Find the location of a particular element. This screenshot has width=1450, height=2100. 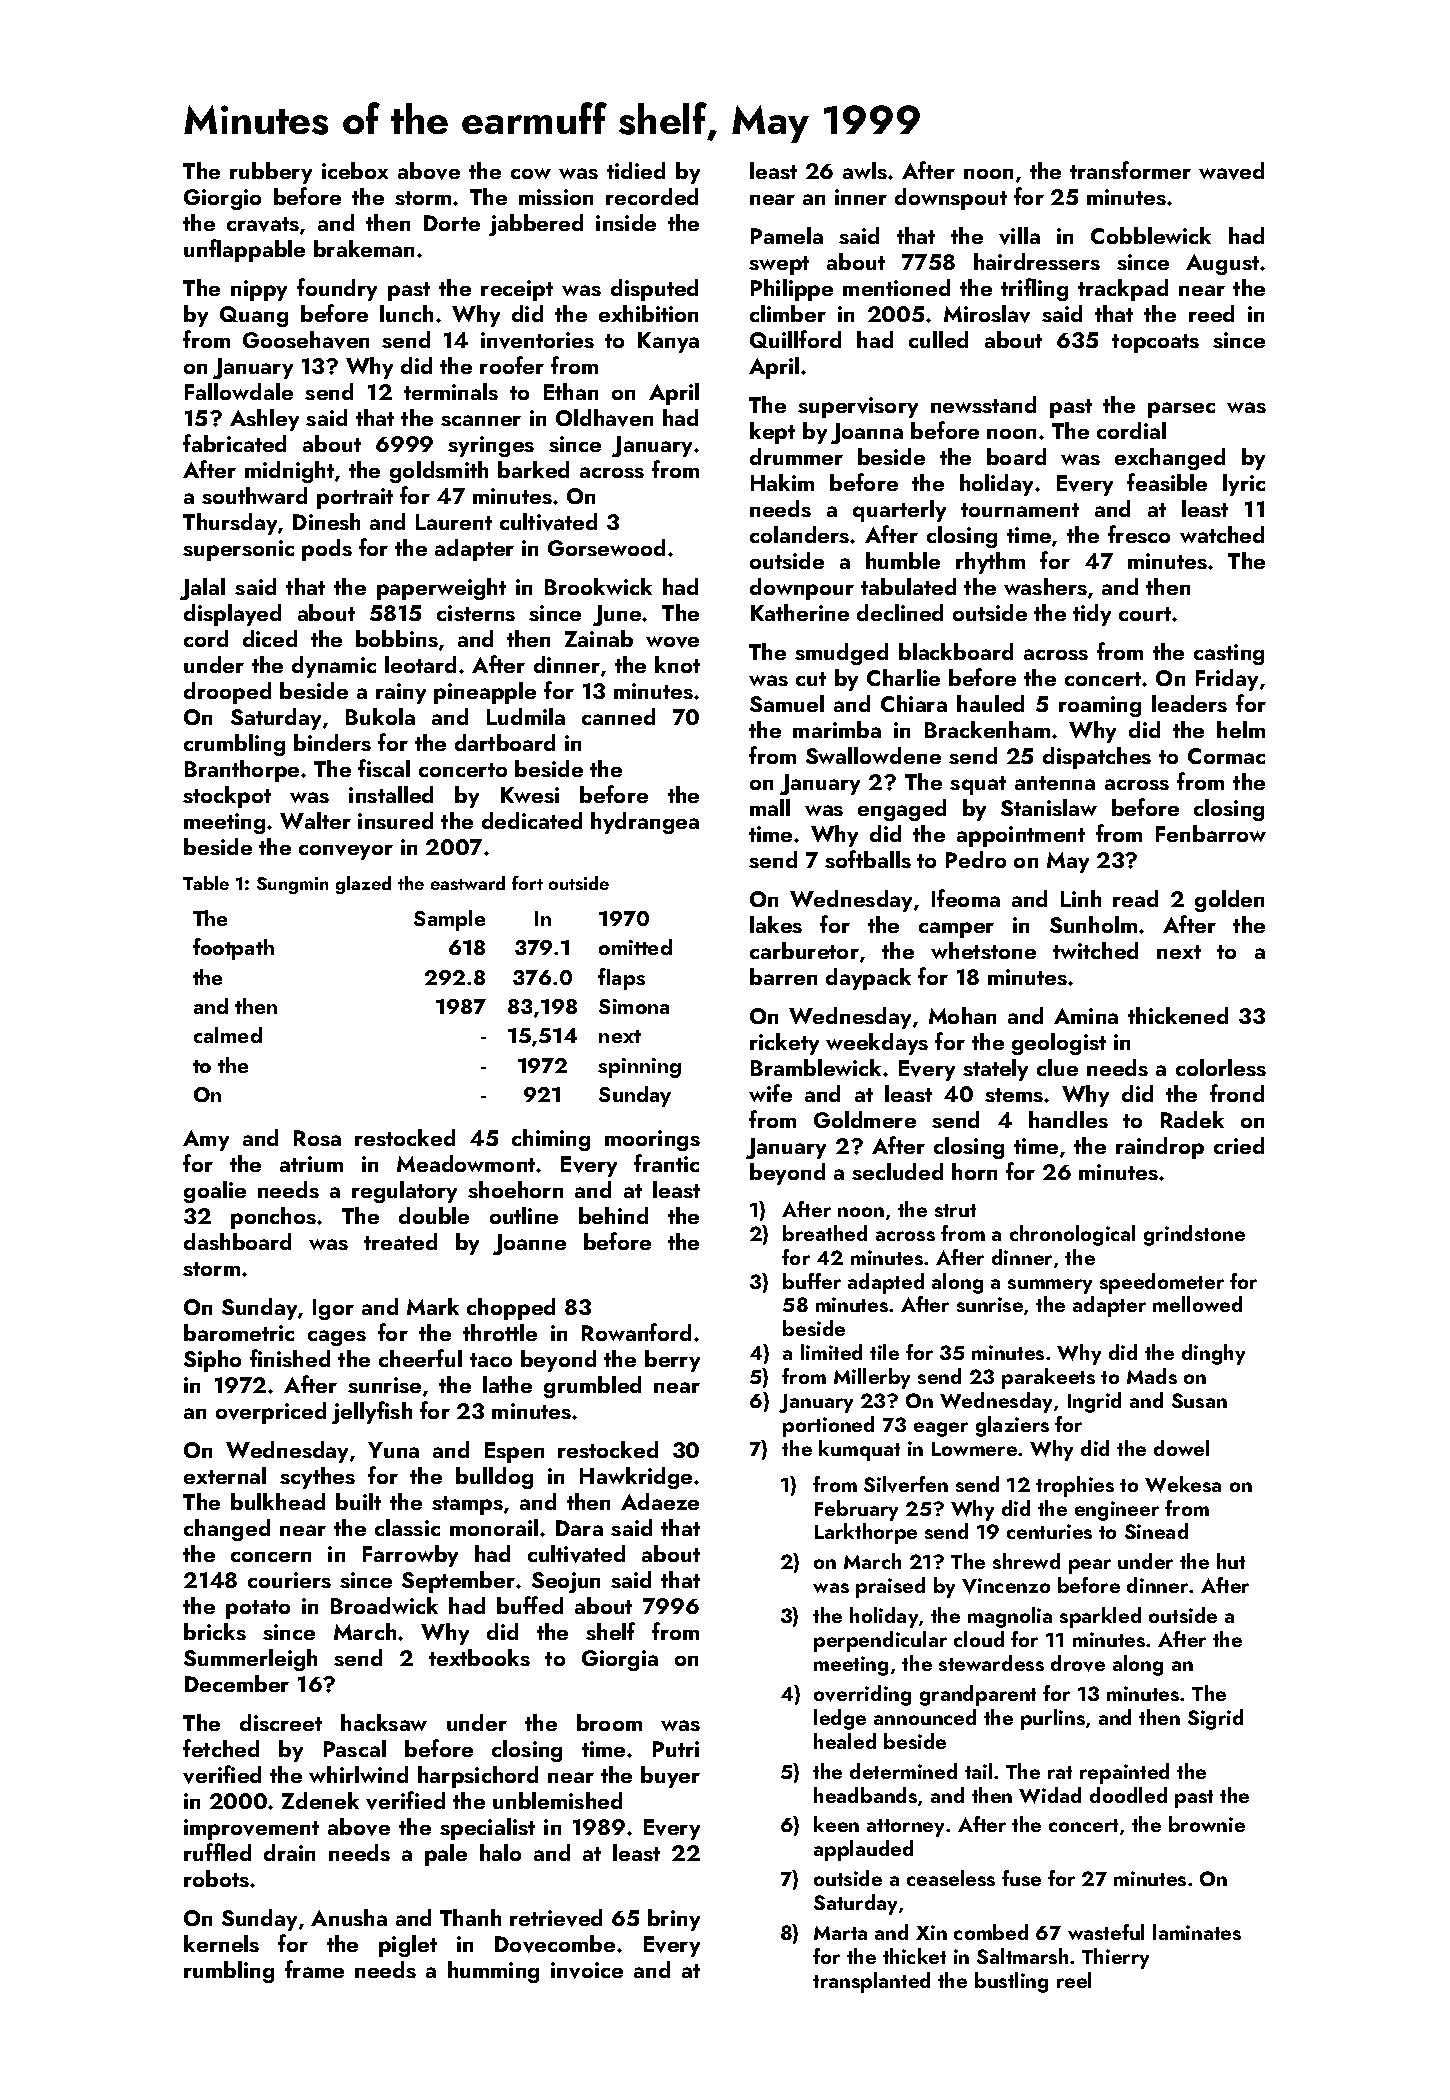

waved is located at coordinates (1231, 171).
